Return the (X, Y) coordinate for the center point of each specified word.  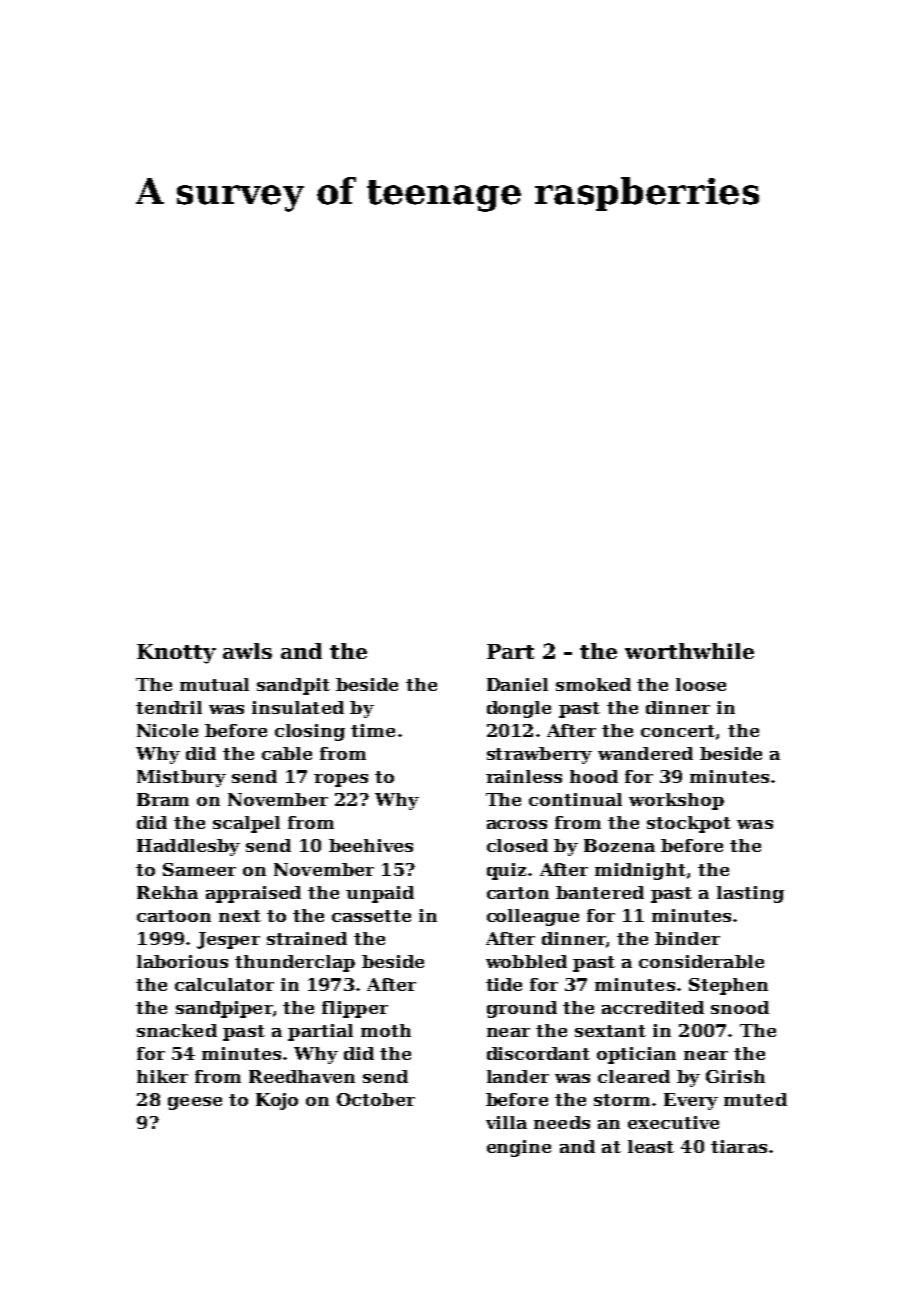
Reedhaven (302, 1076)
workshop (676, 801)
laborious (182, 961)
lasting (750, 894)
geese (195, 1103)
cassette (371, 916)
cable (287, 753)
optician (636, 1055)
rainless (524, 776)
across (517, 824)
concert (678, 731)
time (373, 730)
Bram (163, 799)
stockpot (689, 824)
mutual (214, 684)
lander (518, 1076)
